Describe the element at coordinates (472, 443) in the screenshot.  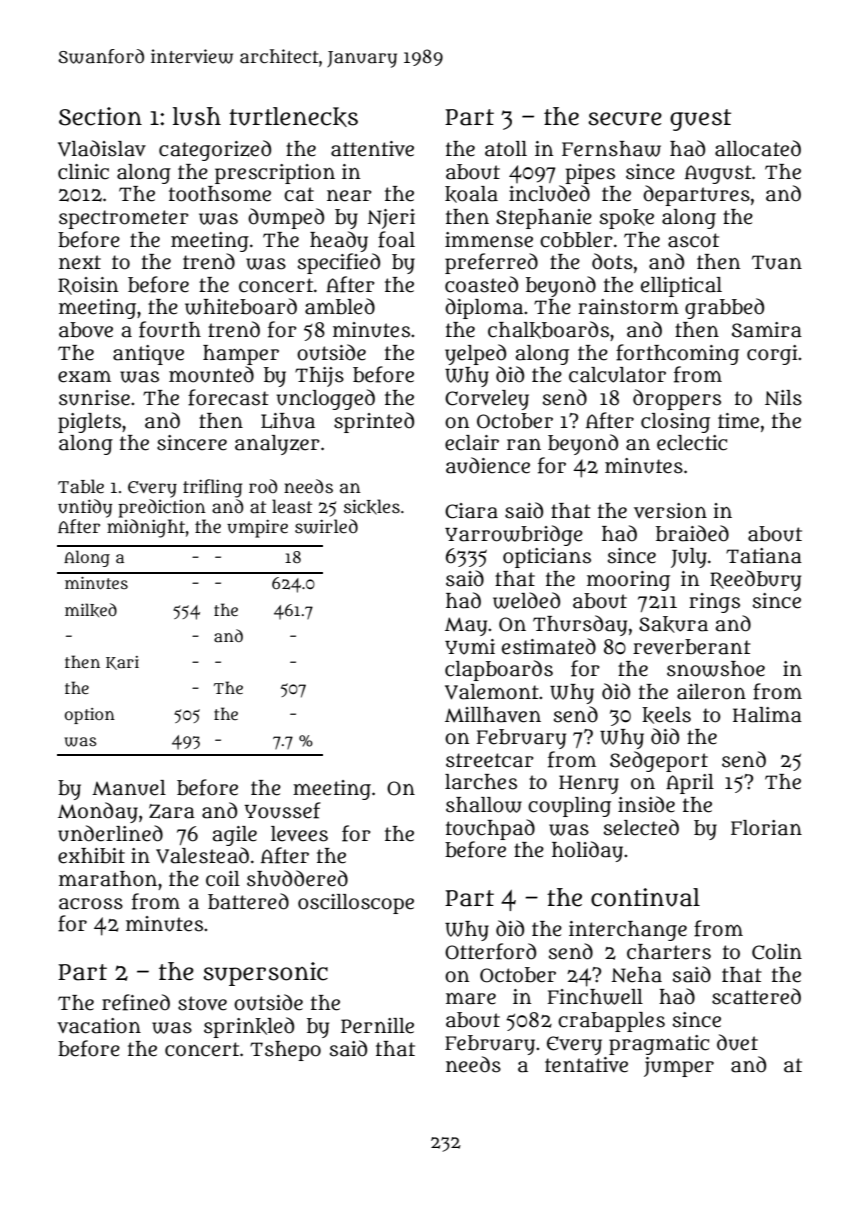
I see `eclair` at that location.
